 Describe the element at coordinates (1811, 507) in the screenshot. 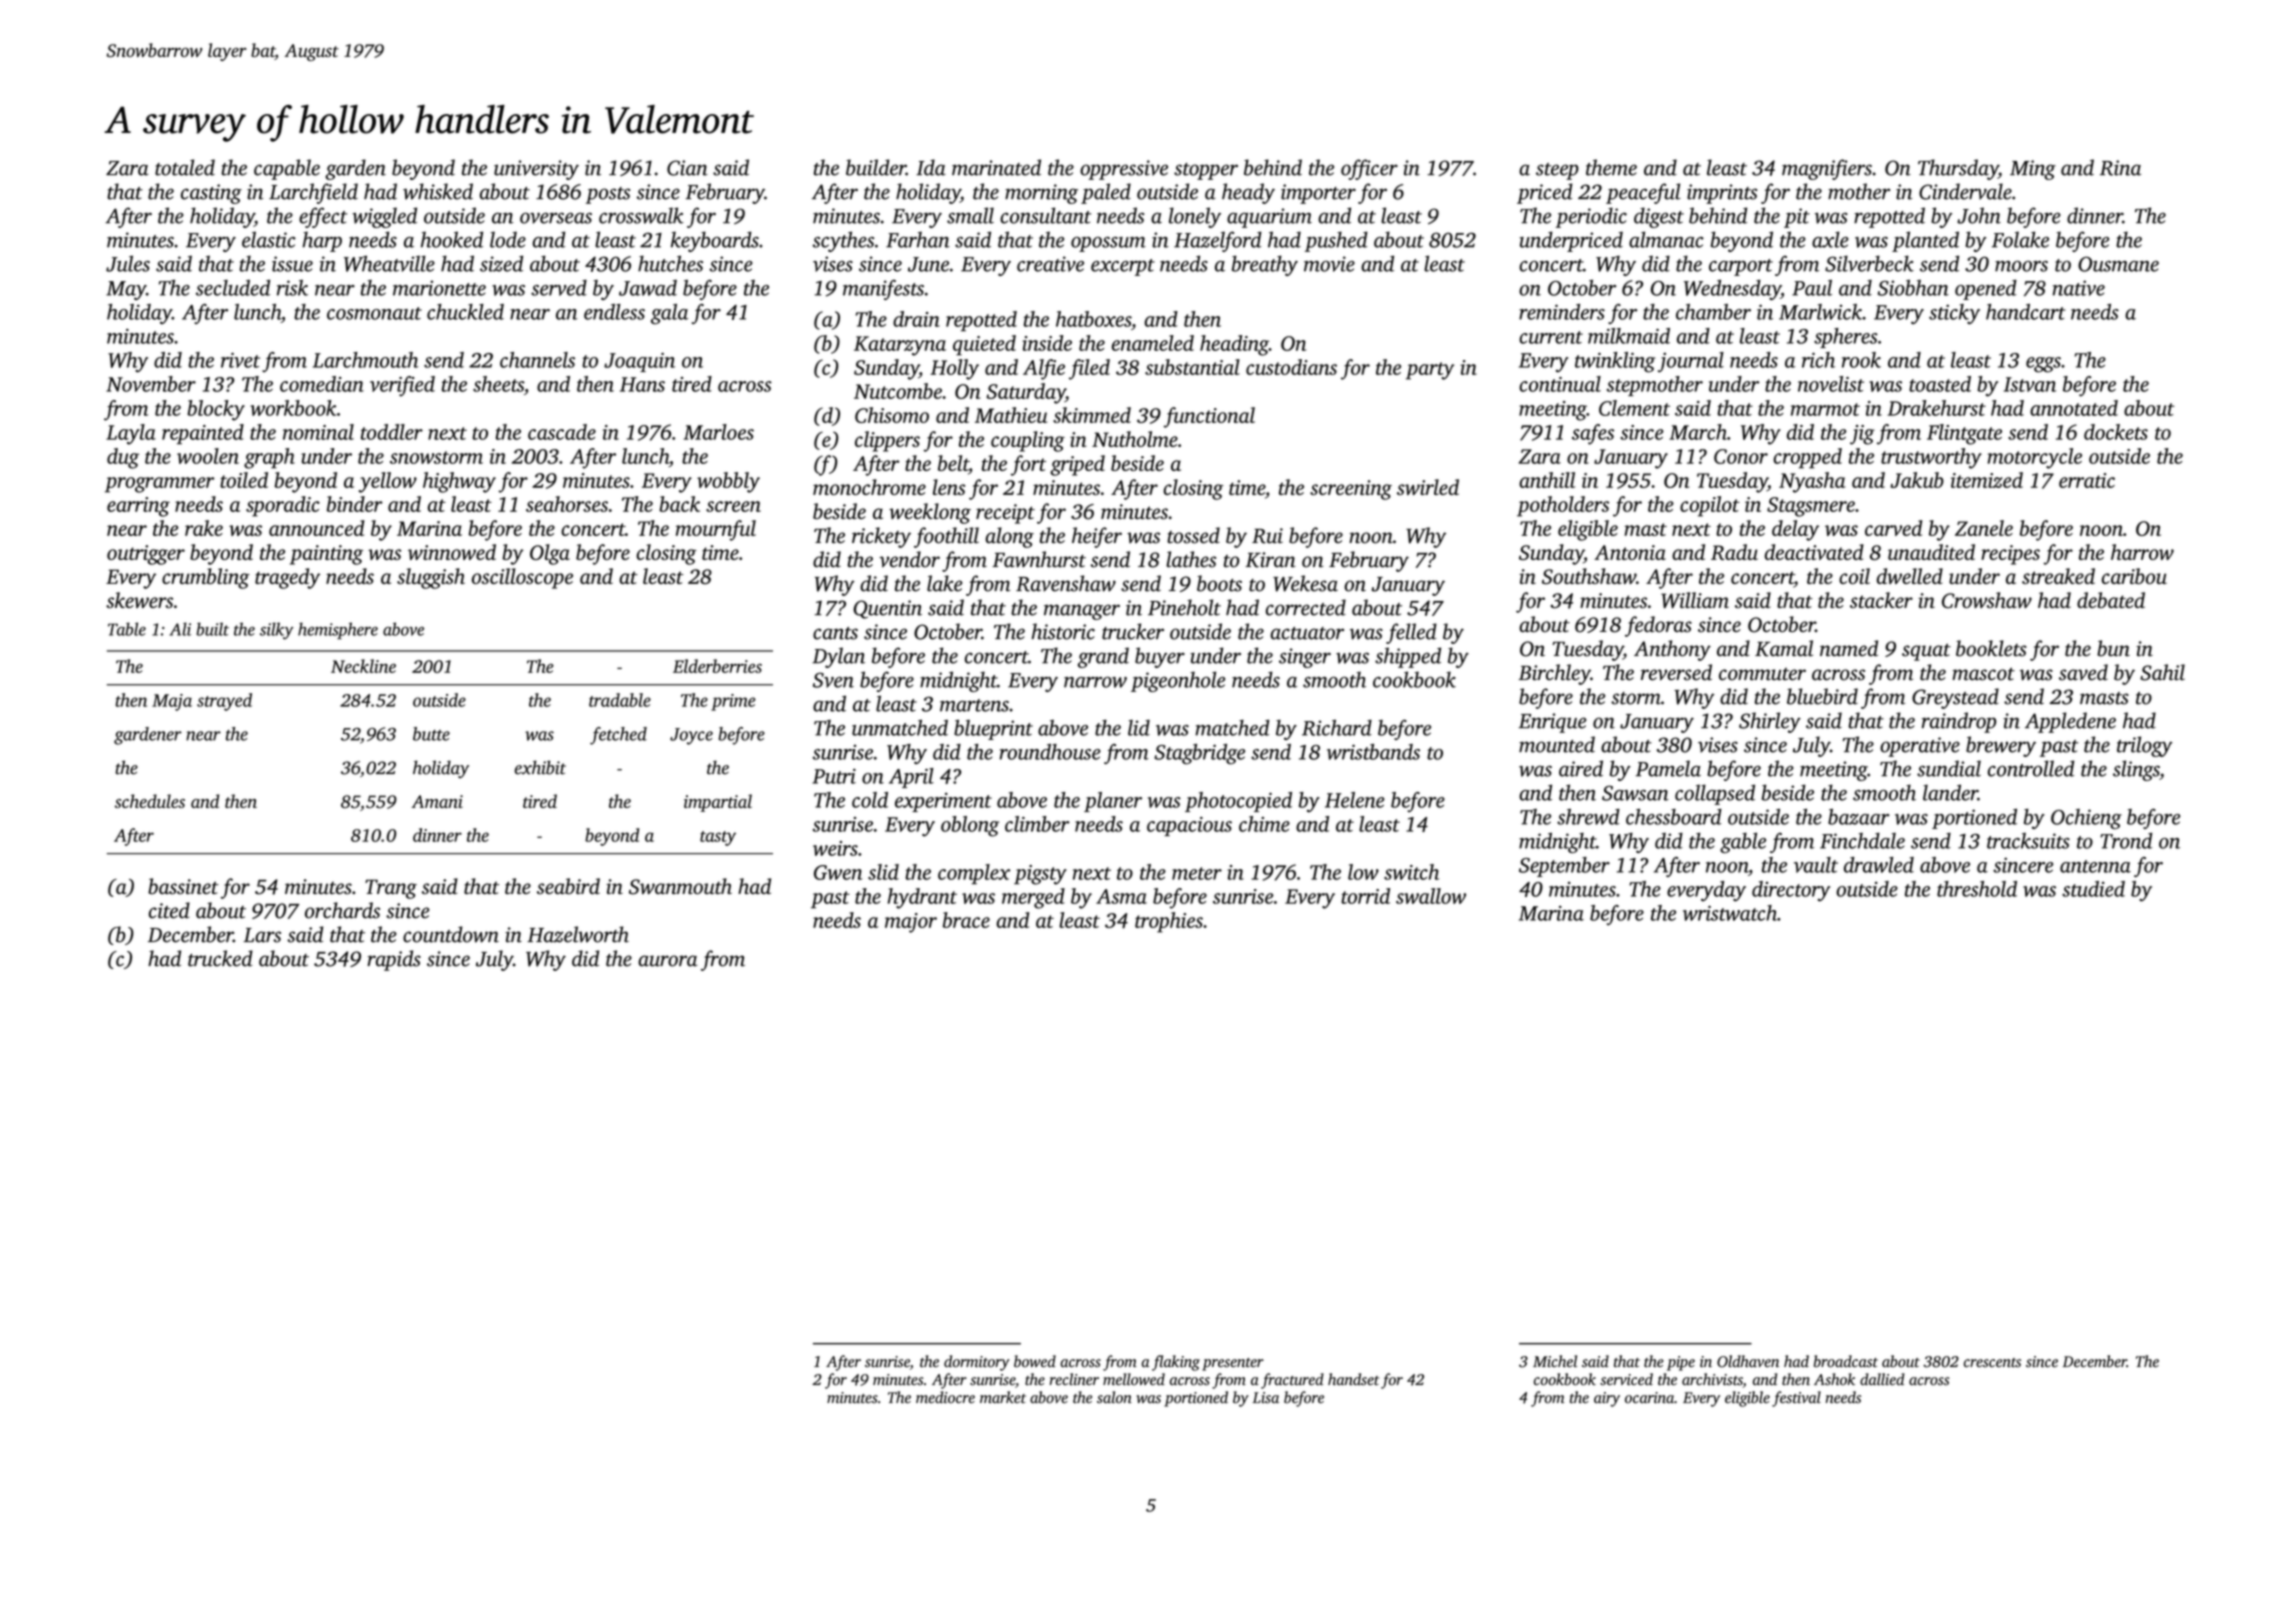

I see `Stagsmere` at that location.
